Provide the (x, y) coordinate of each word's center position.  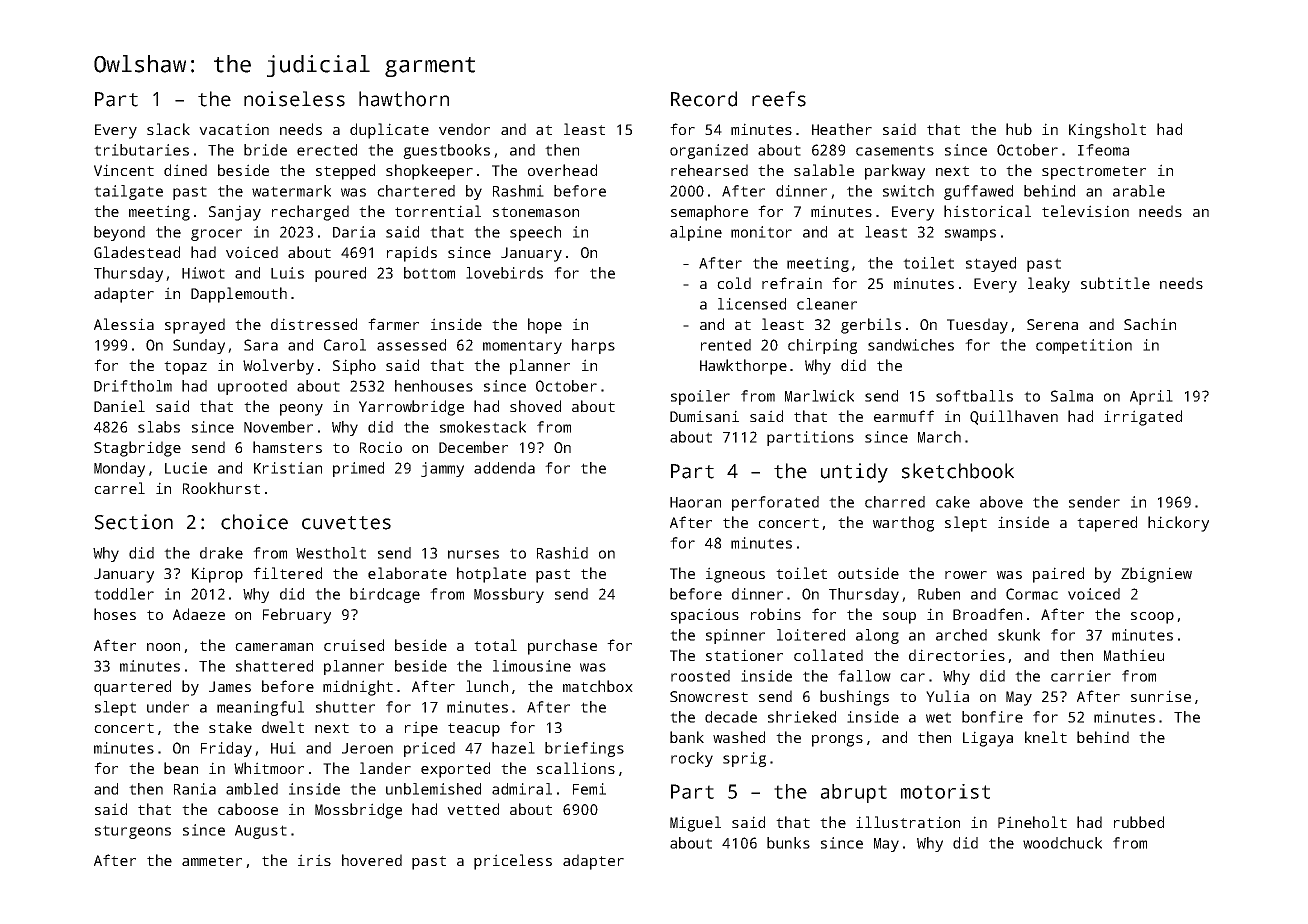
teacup (474, 730)
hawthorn (404, 99)
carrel (119, 488)
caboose (248, 809)
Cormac (1032, 594)
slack (168, 129)
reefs (779, 99)
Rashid (562, 553)
